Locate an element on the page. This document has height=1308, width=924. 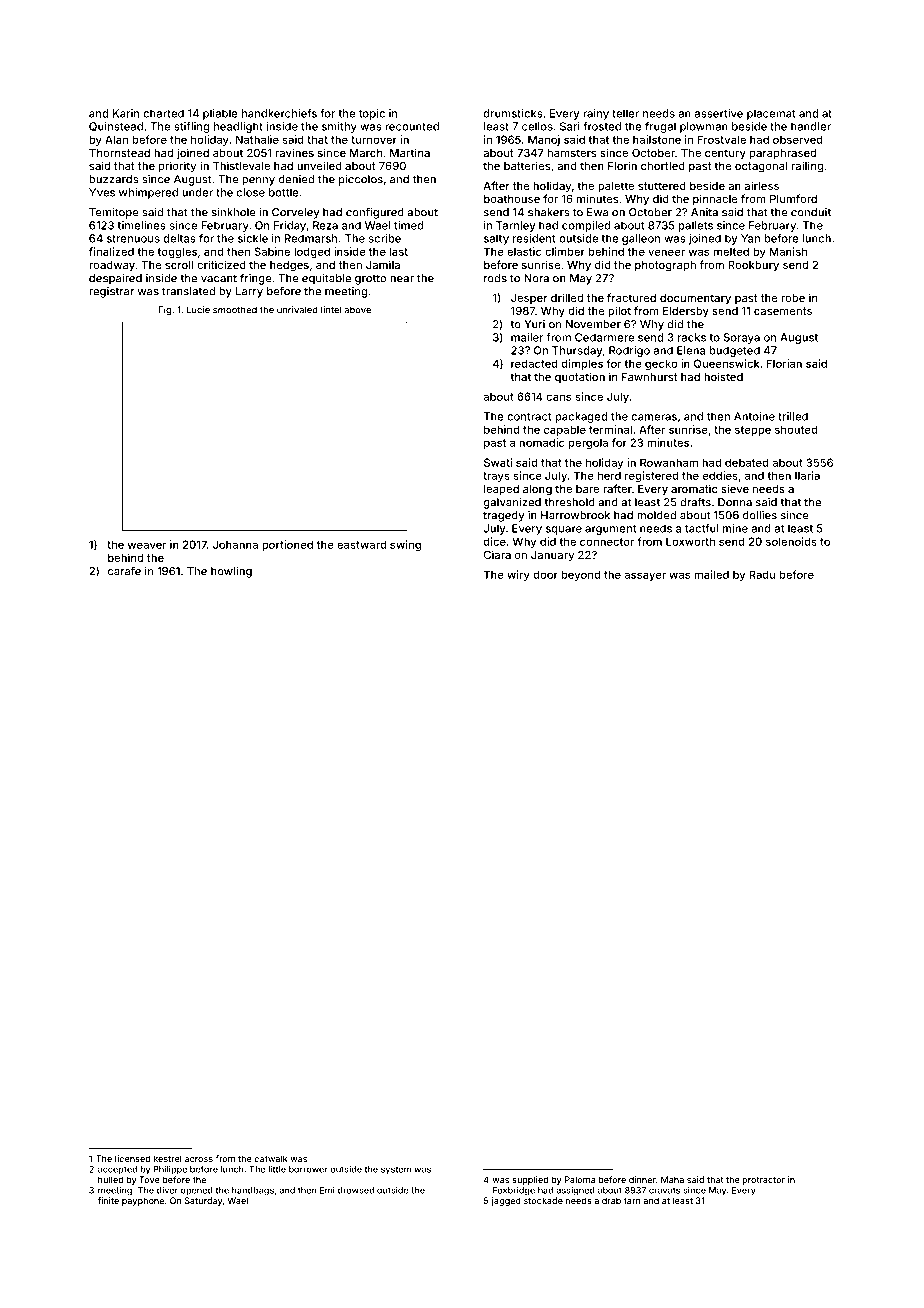
January is located at coordinates (552, 556).
